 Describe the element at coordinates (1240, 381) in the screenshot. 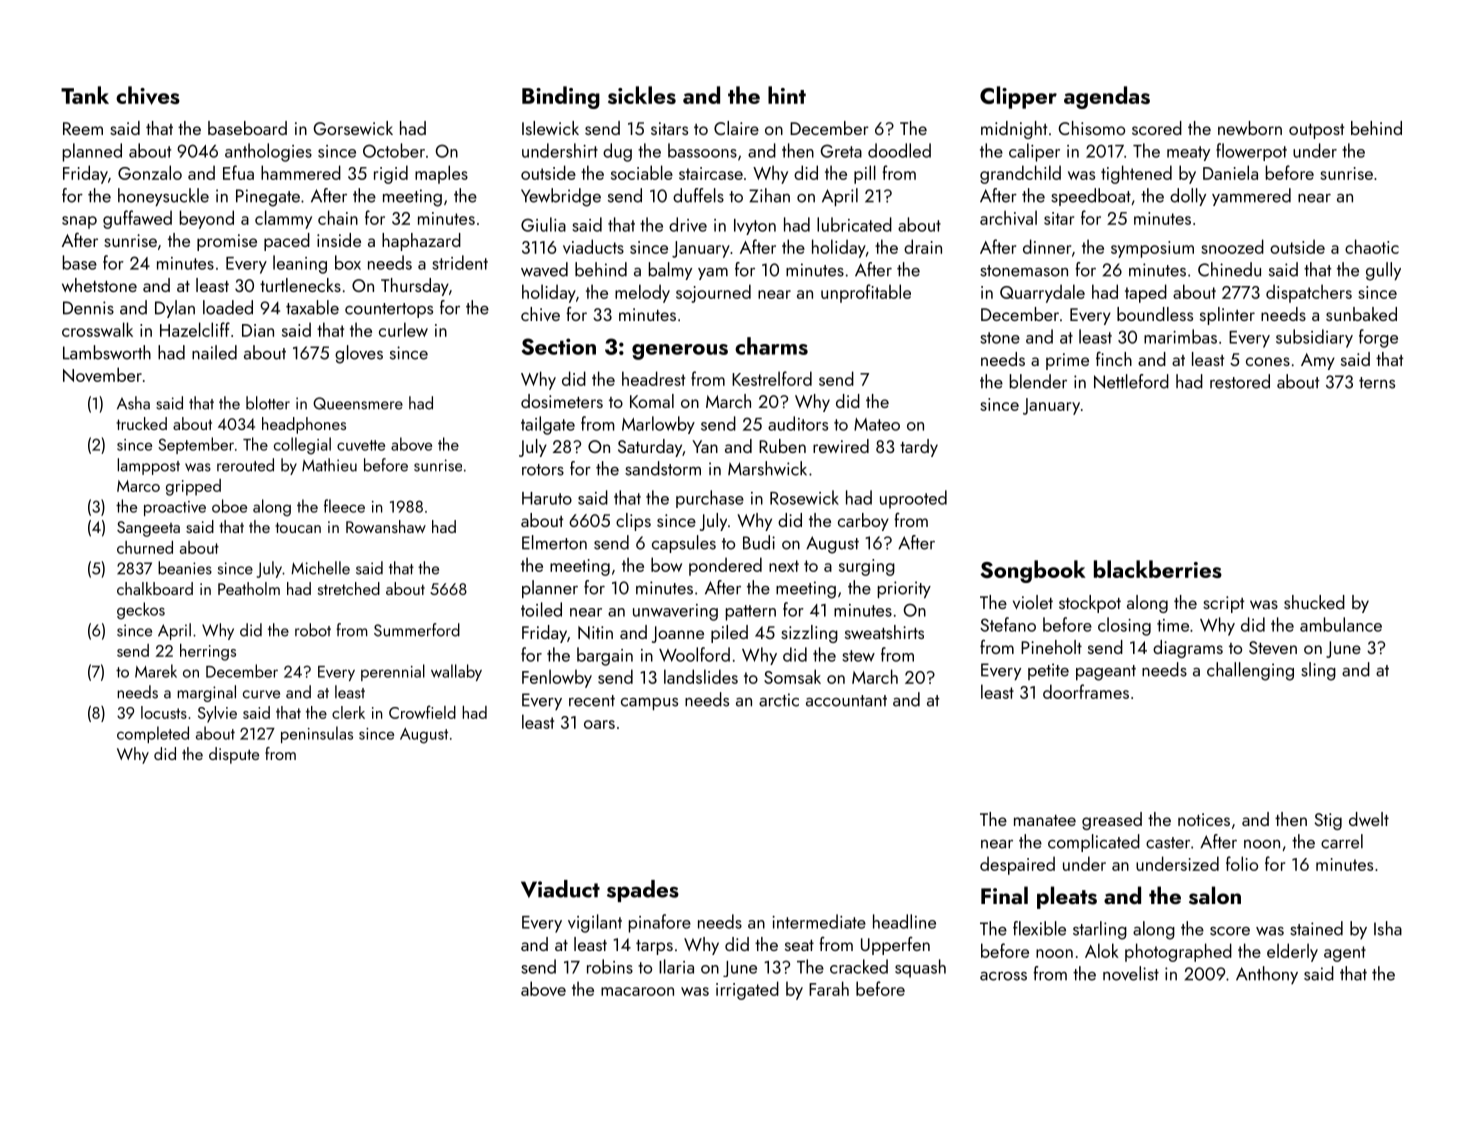

I see `restored` at that location.
